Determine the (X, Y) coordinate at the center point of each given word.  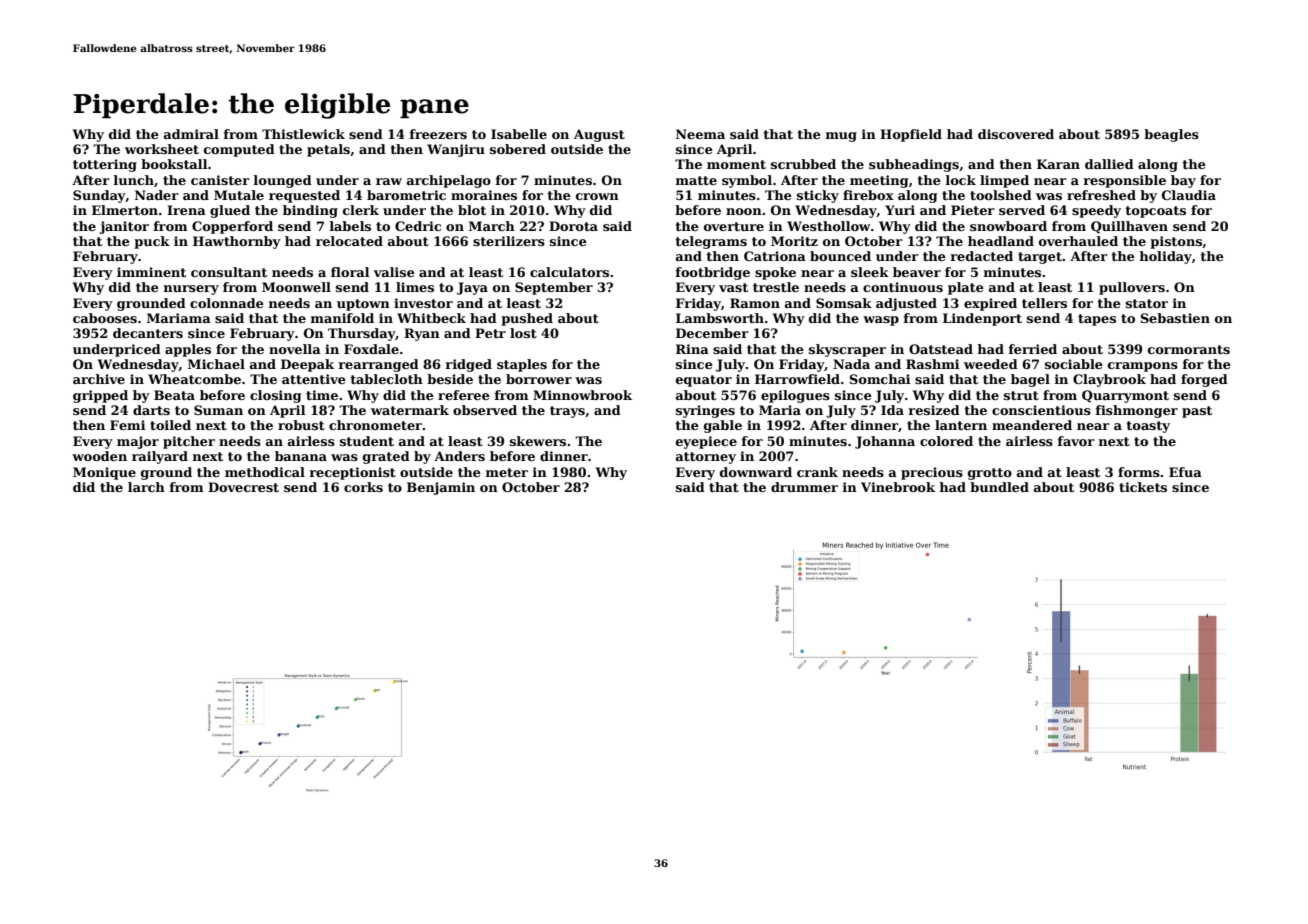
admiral (191, 134)
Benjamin (441, 488)
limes (415, 287)
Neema (700, 134)
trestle (776, 287)
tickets (1143, 487)
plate (966, 288)
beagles (1171, 135)
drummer (804, 487)
